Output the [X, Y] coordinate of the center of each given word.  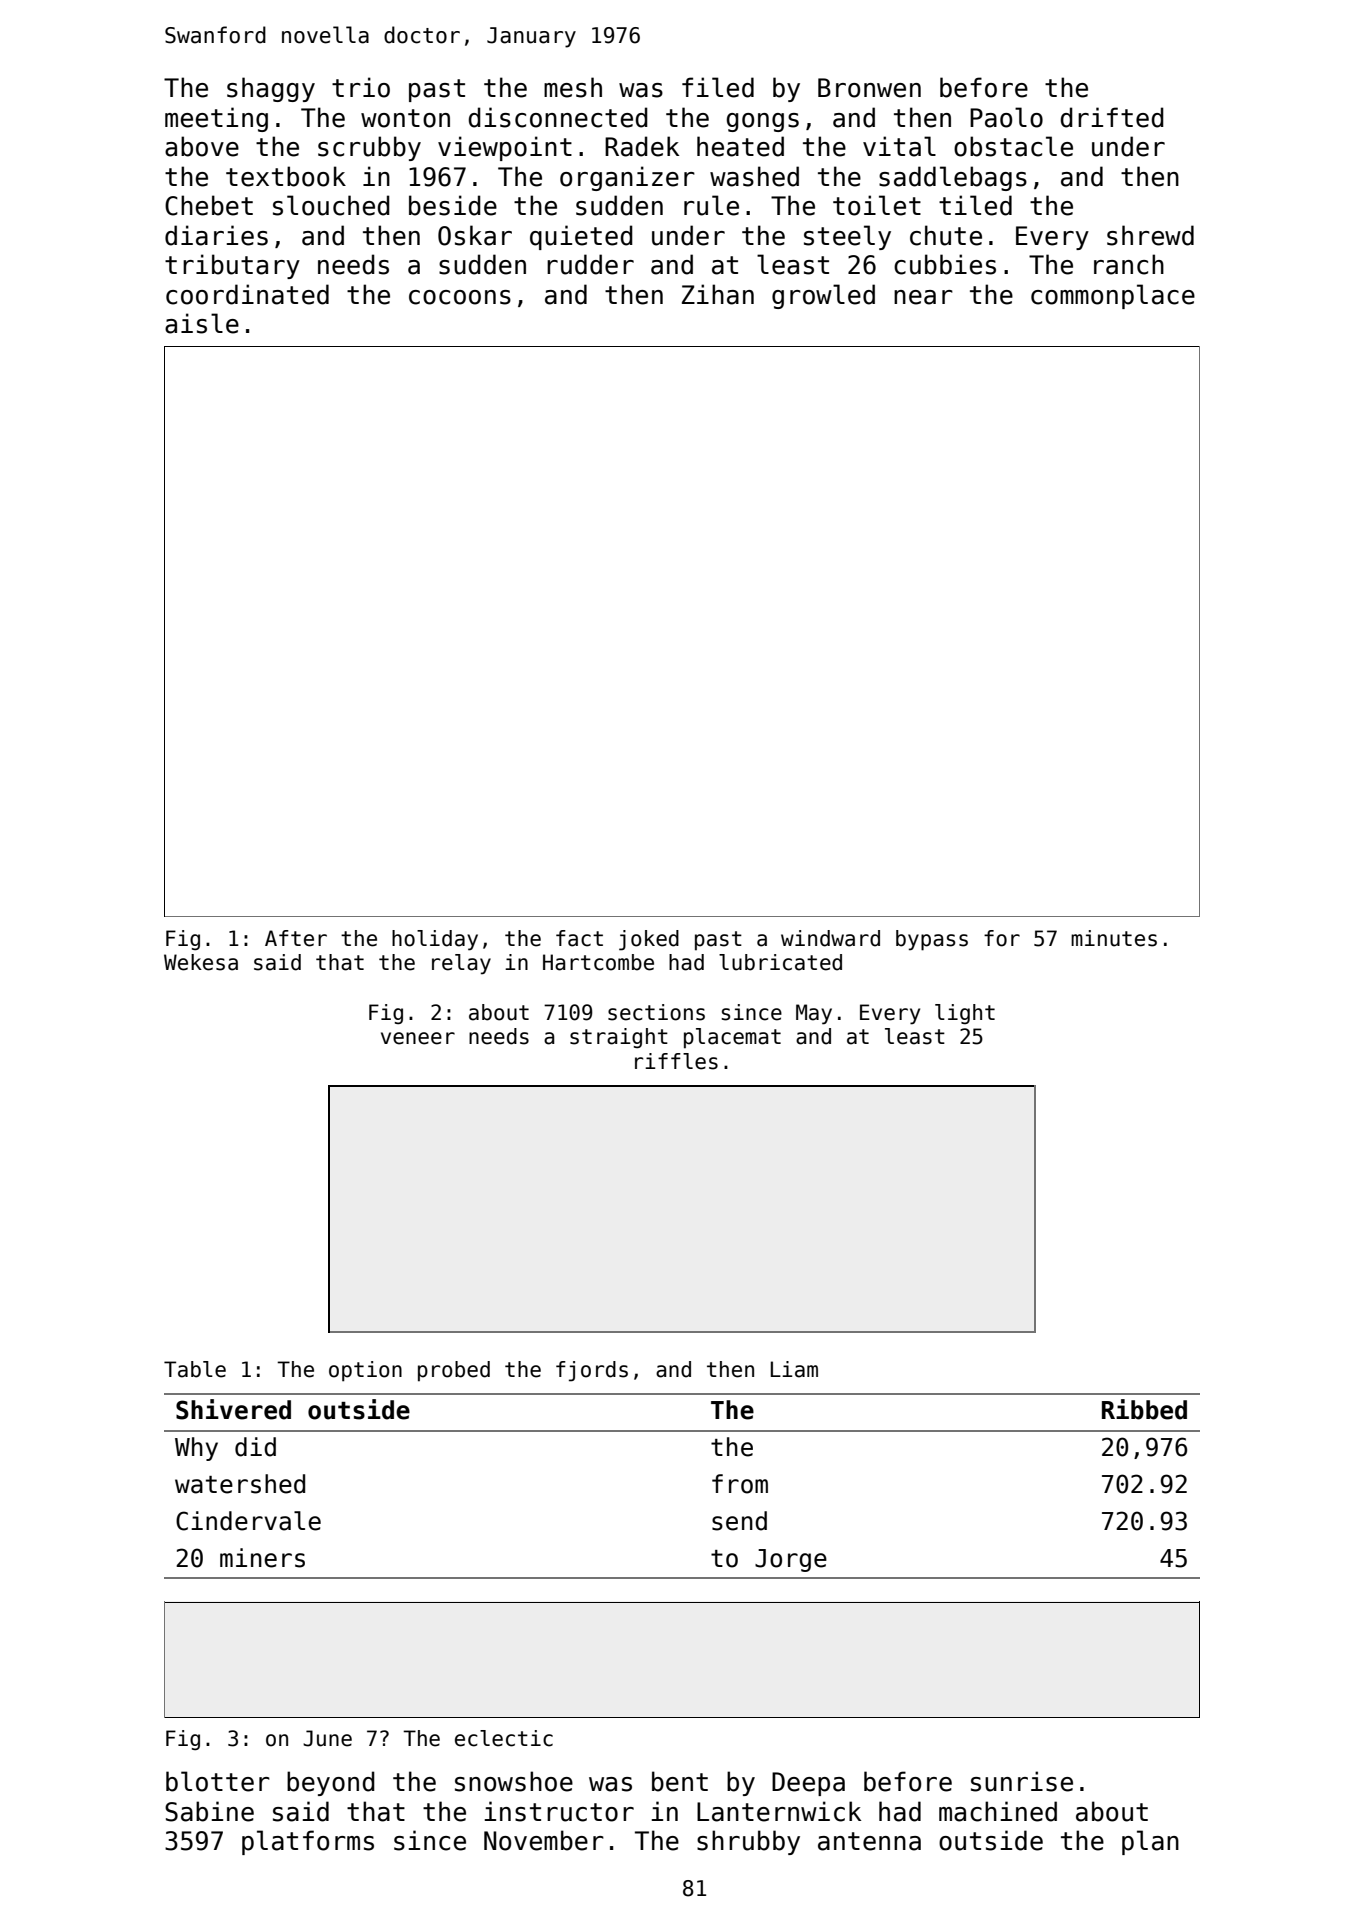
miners [262, 1558]
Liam [794, 1369]
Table [195, 1369]
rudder [590, 264]
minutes [1114, 938]
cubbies [945, 264]
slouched [331, 205]
